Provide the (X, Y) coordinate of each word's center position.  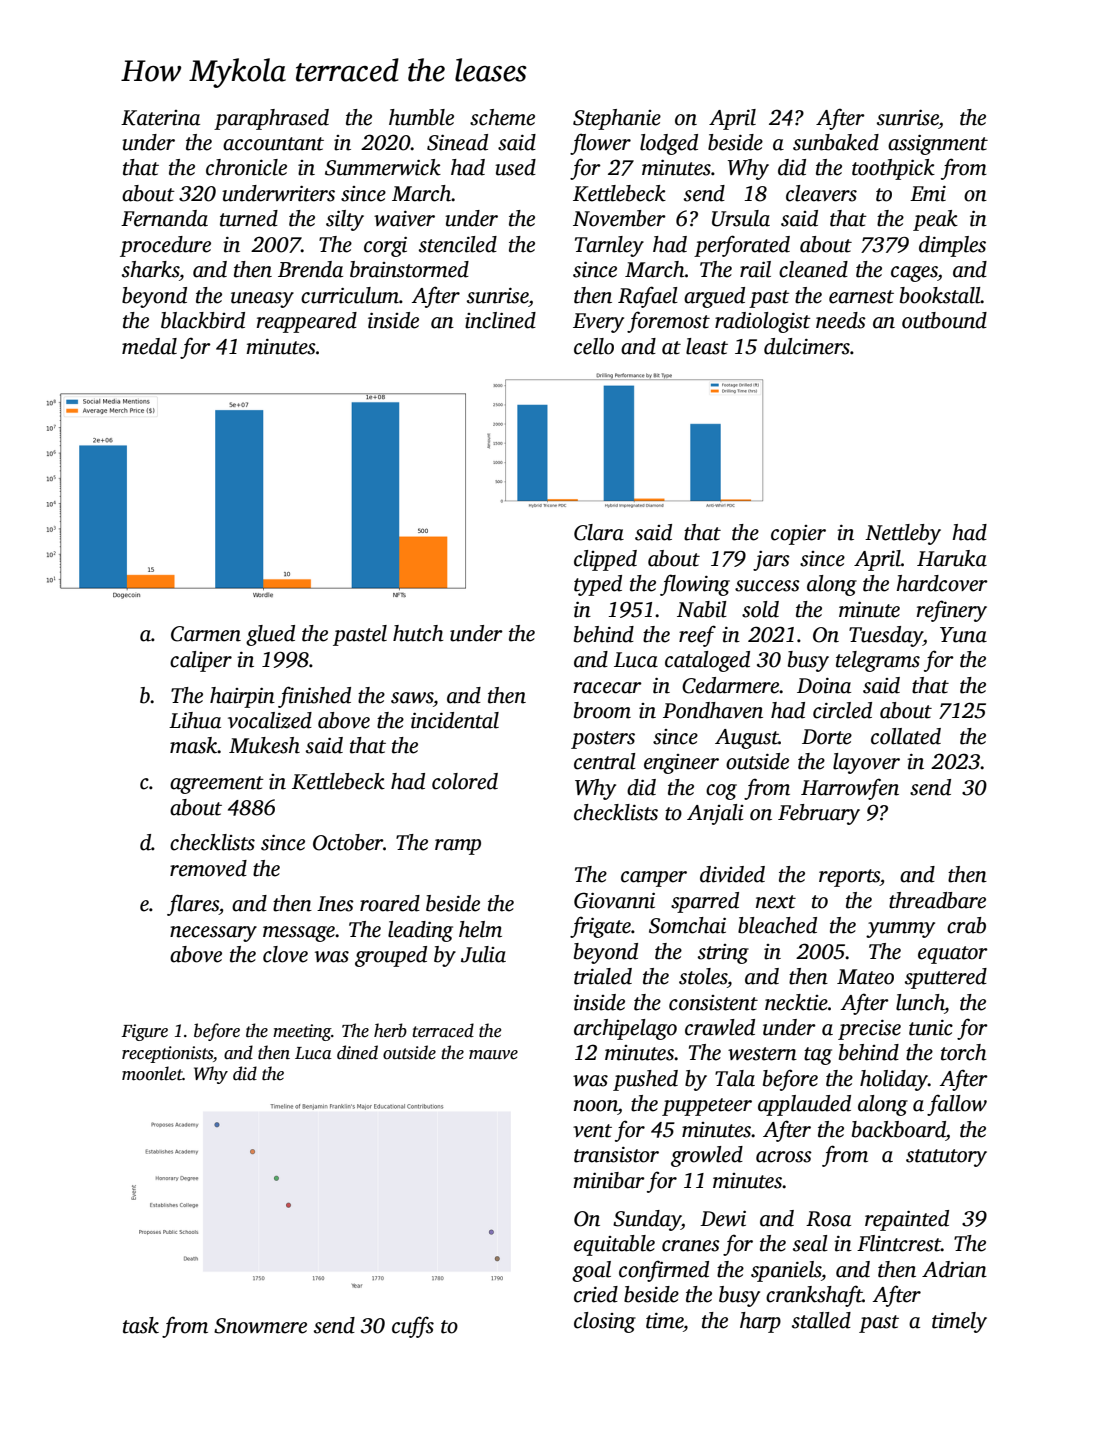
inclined (500, 320)
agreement (217, 785)
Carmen (206, 634)
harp (760, 1322)
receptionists (167, 1054)
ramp (458, 847)
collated (906, 736)
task (141, 1325)
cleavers (821, 193)
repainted (907, 1220)
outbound (944, 320)
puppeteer (707, 1107)
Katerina (160, 118)
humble (421, 117)
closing (605, 1322)
